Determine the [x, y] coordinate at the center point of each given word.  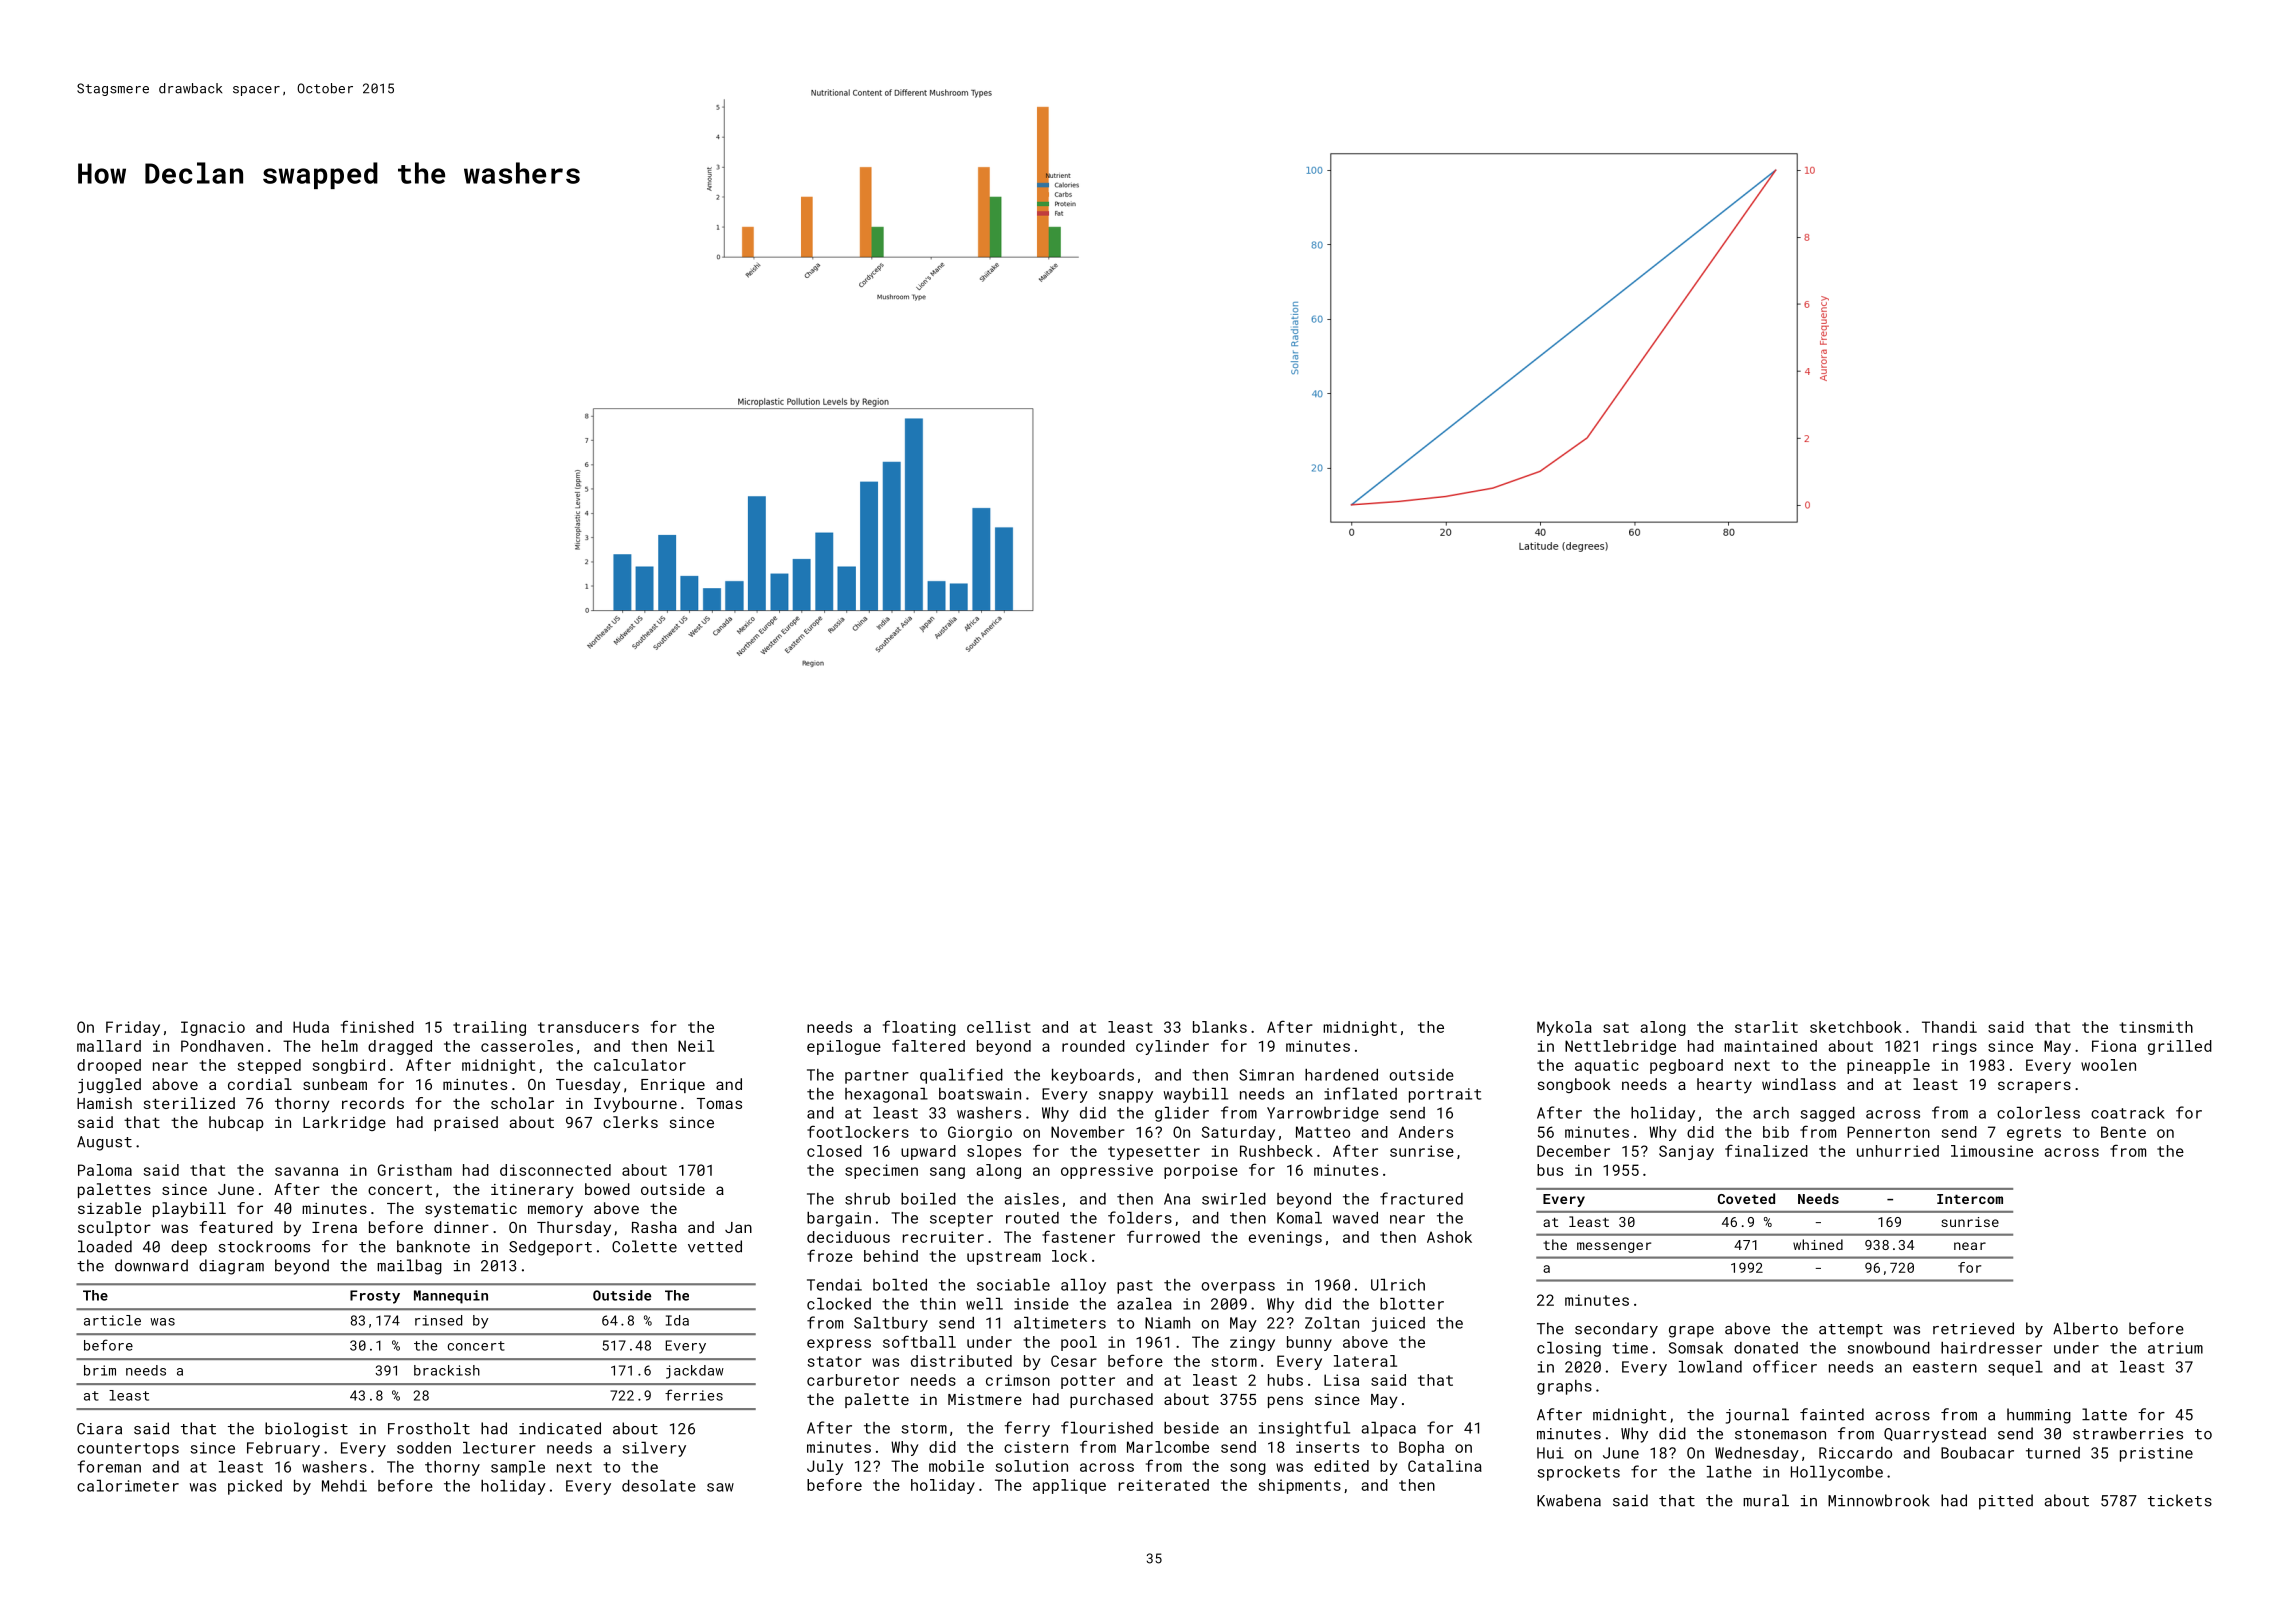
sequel [2015, 1368]
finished [377, 1026]
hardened [1341, 1075]
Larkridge [344, 1123]
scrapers [2034, 1087]
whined [1818, 1244]
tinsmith [2156, 1027]
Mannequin [451, 1297]
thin [938, 1304]
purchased [1111, 1400]
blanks [1220, 1027]
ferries [694, 1395]
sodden [424, 1448]
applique [1069, 1486]
